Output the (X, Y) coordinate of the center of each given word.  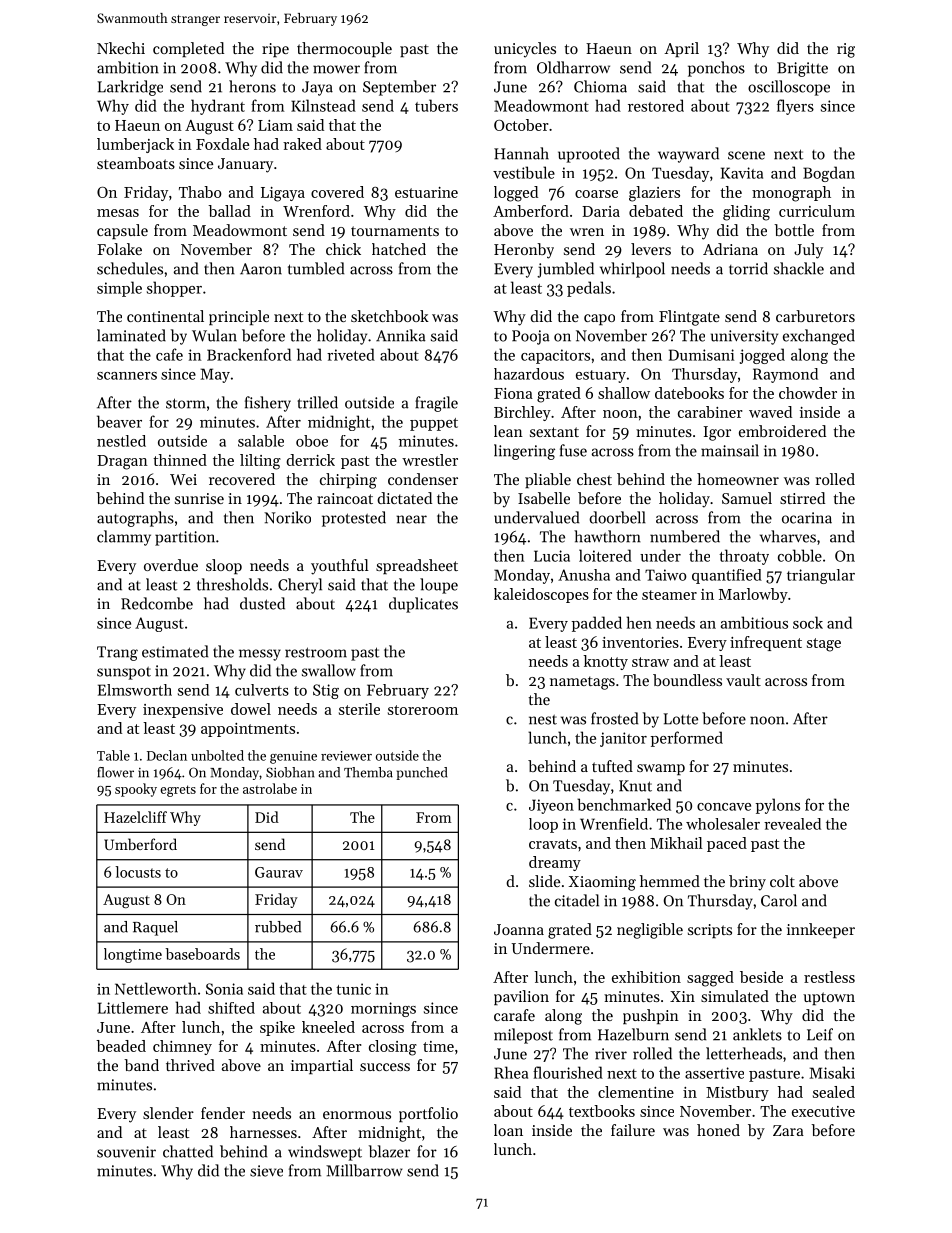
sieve (266, 1171)
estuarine (426, 192)
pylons (778, 806)
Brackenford (249, 354)
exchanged (819, 337)
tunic (353, 989)
